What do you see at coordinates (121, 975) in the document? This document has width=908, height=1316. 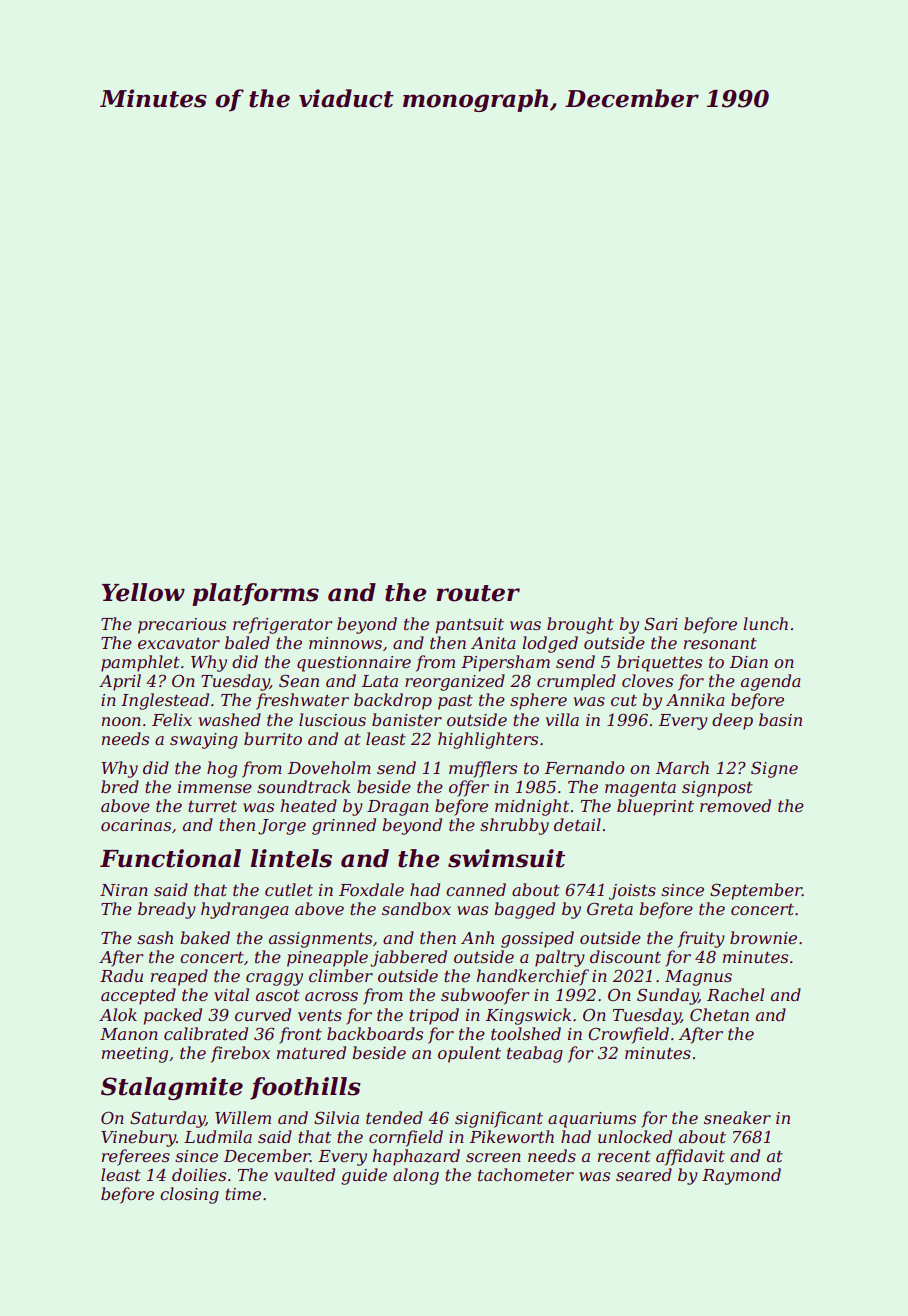 I see `Radu` at bounding box center [121, 975].
